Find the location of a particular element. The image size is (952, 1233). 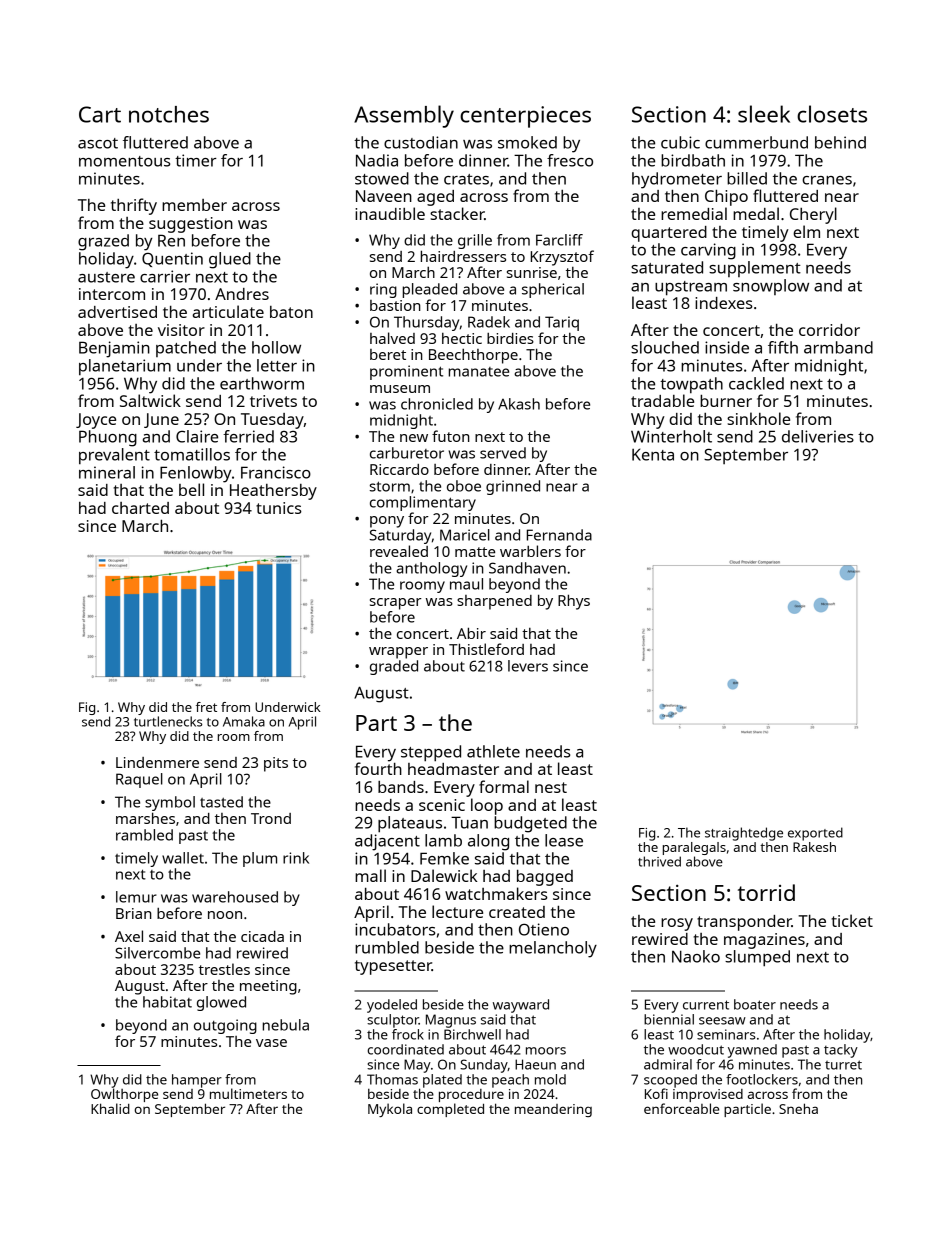

levers is located at coordinates (528, 666).
